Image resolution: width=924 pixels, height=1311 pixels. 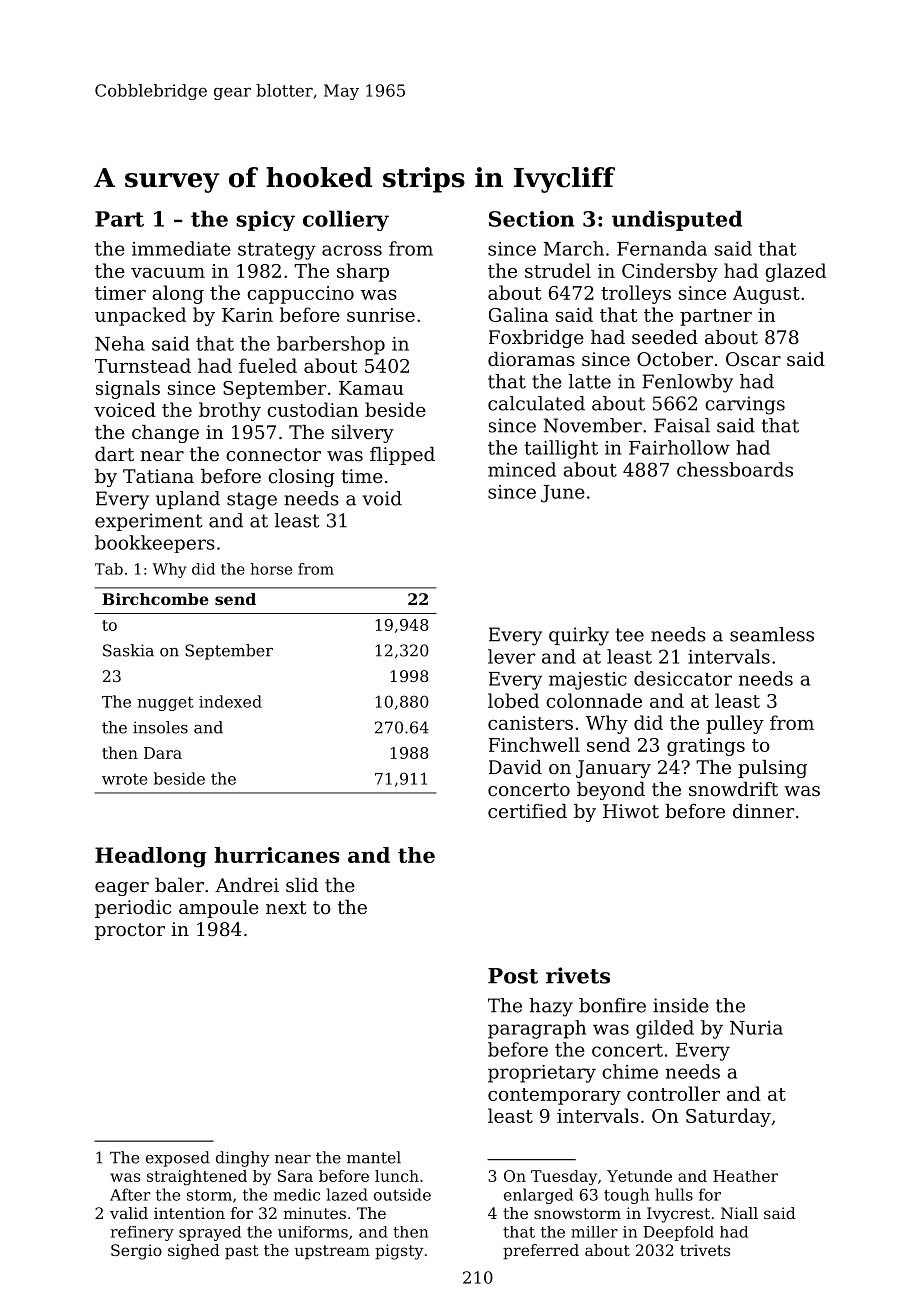 What do you see at coordinates (772, 769) in the image?
I see `pulsing` at bounding box center [772, 769].
